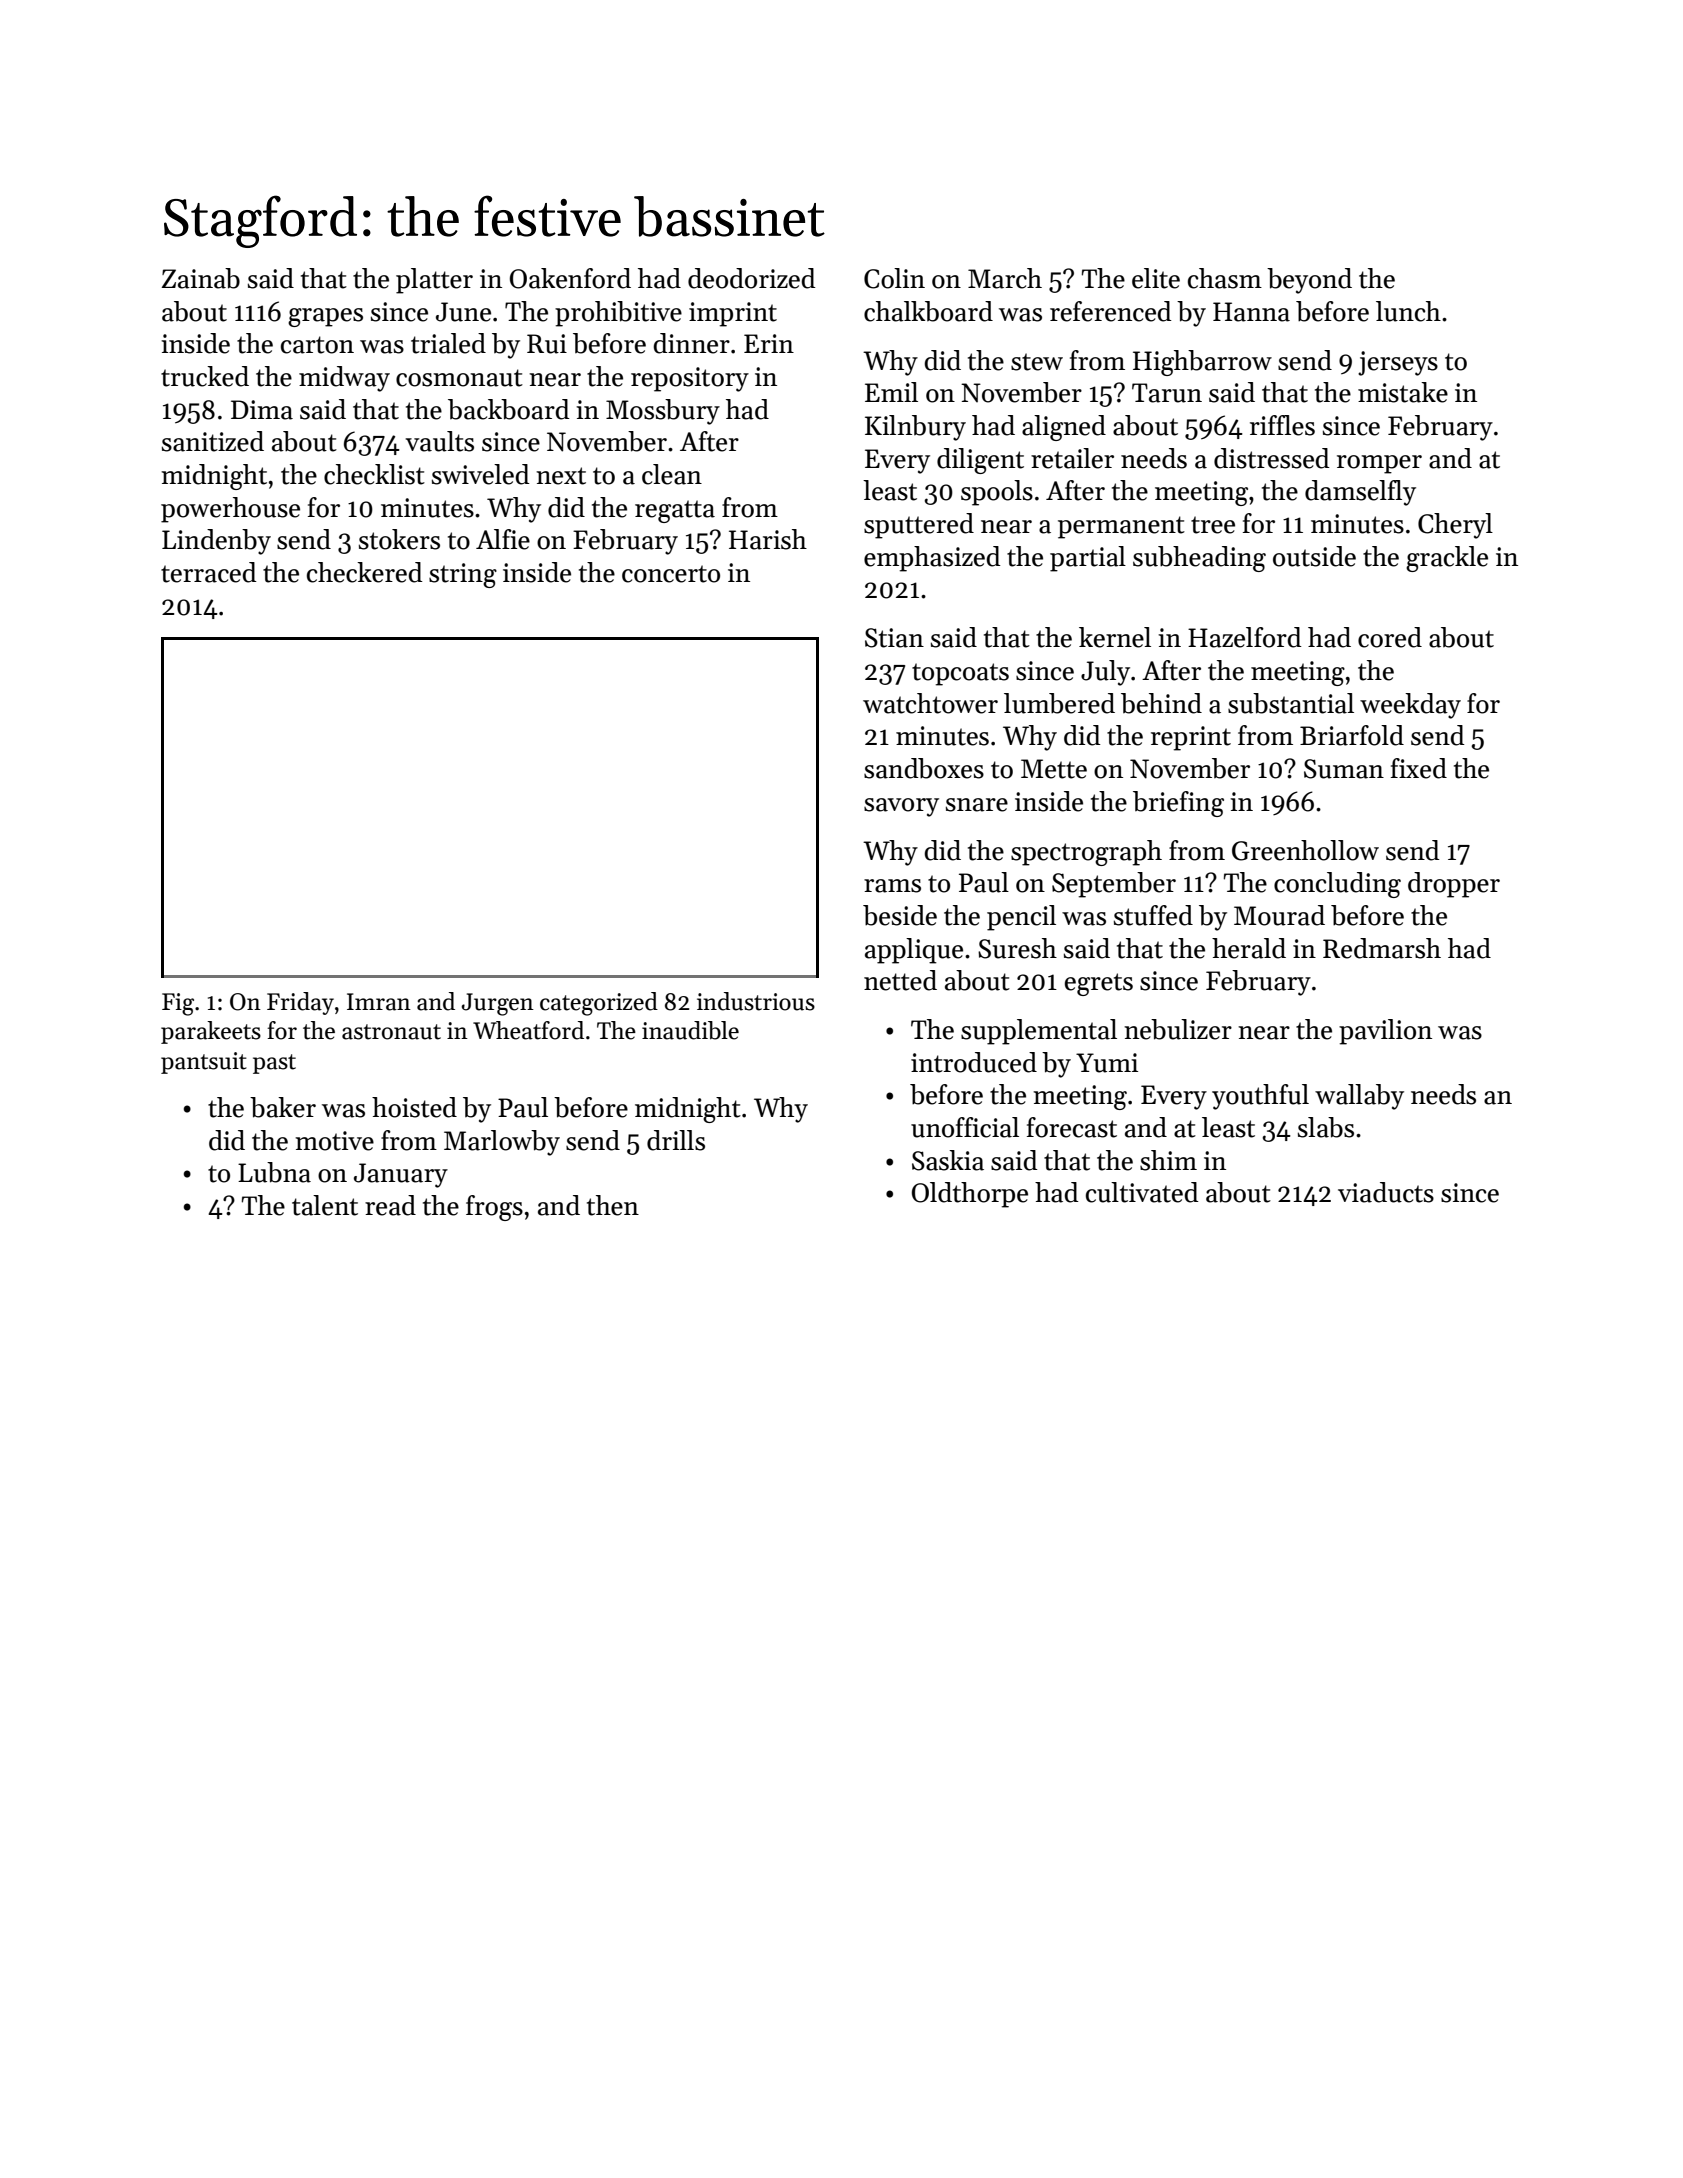 The image size is (1683, 2178). I want to click on January, so click(401, 1175).
